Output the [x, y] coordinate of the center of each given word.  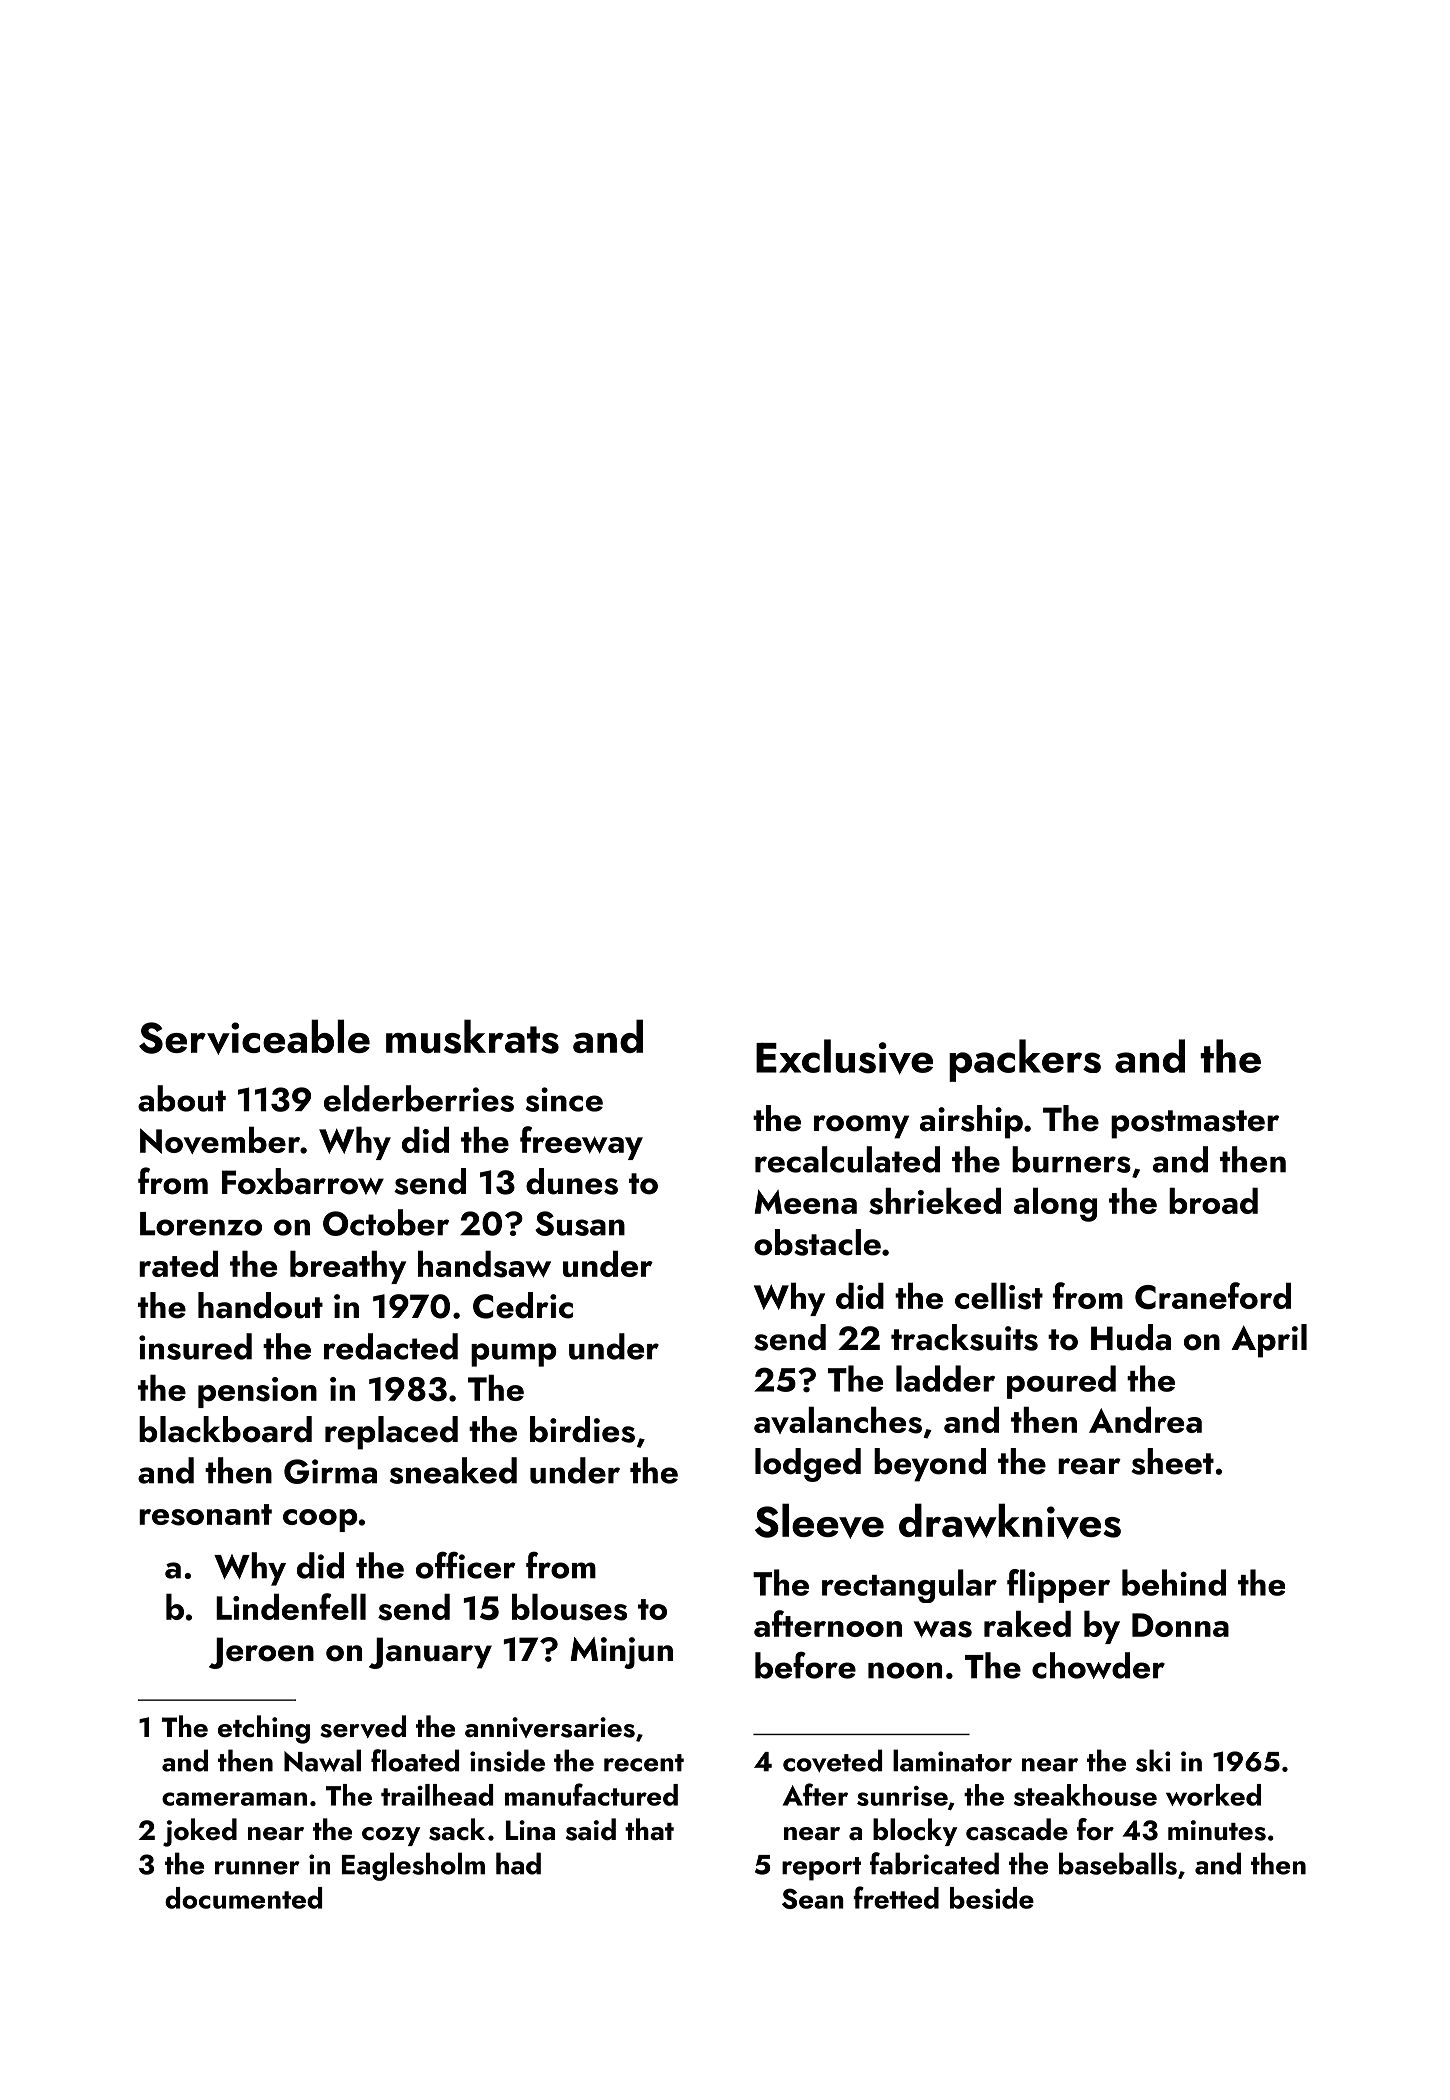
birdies [582, 1429]
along [1055, 1204]
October [386, 1222]
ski [1153, 1760]
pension [257, 1392]
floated [415, 1760]
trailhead [437, 1795]
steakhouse [1085, 1795]
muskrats [472, 1036]
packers [1025, 1060]
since [564, 1099]
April [1269, 1341]
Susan [580, 1223]
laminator [952, 1760]
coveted [832, 1761]
